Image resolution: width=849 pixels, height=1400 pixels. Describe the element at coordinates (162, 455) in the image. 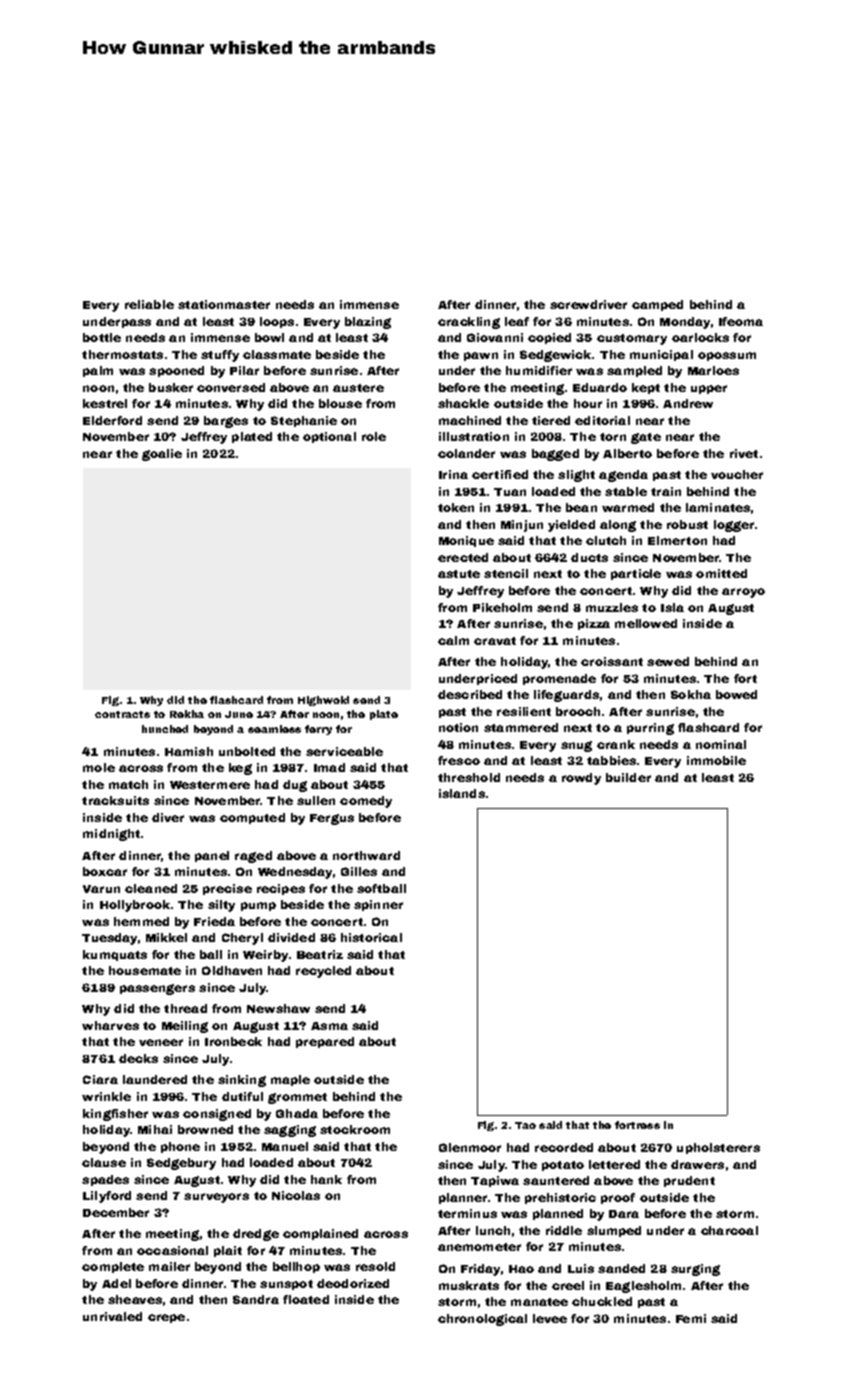

I see `goalie` at that location.
